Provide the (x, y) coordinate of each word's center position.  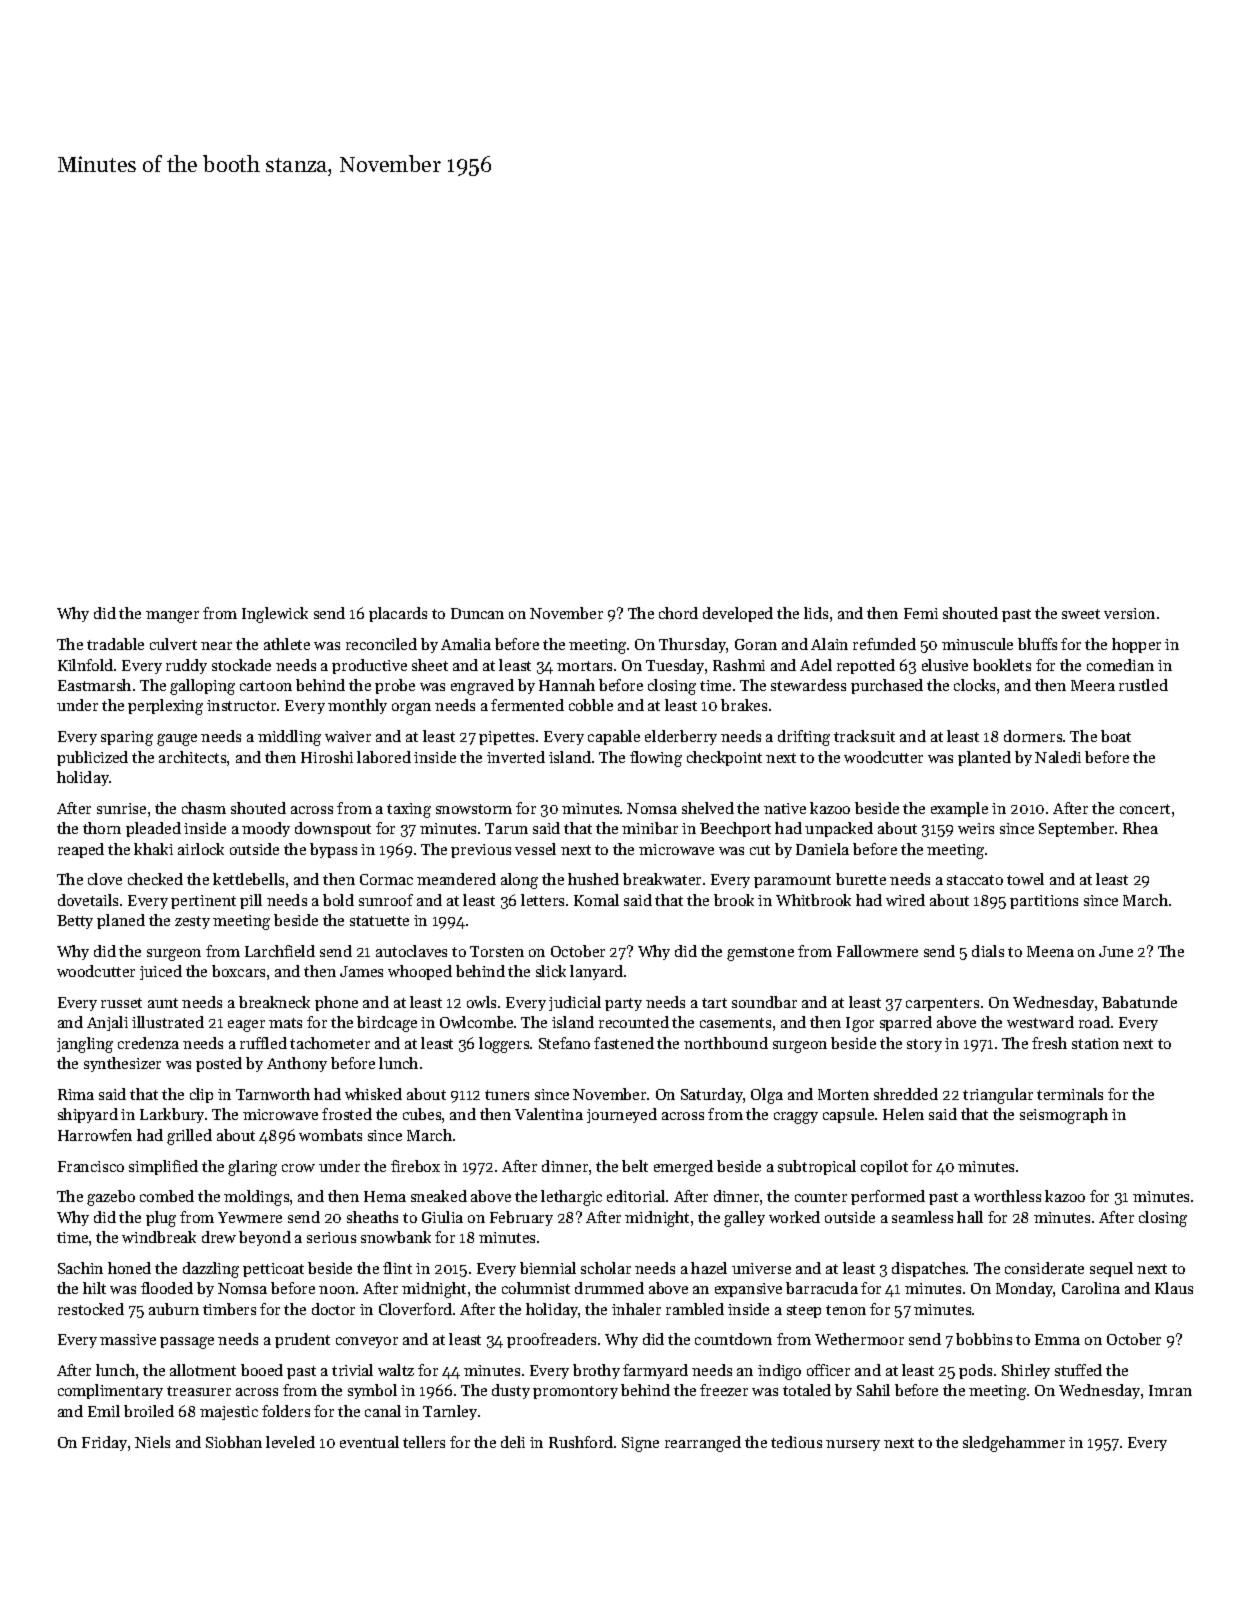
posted (219, 1064)
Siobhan (234, 1442)
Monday (1025, 1289)
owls (481, 1002)
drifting (804, 738)
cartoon (266, 686)
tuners (507, 1095)
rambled (695, 1309)
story (924, 1045)
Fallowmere (877, 951)
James (361, 971)
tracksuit (864, 736)
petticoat (273, 1270)
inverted (516, 757)
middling (289, 738)
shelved (708, 808)
